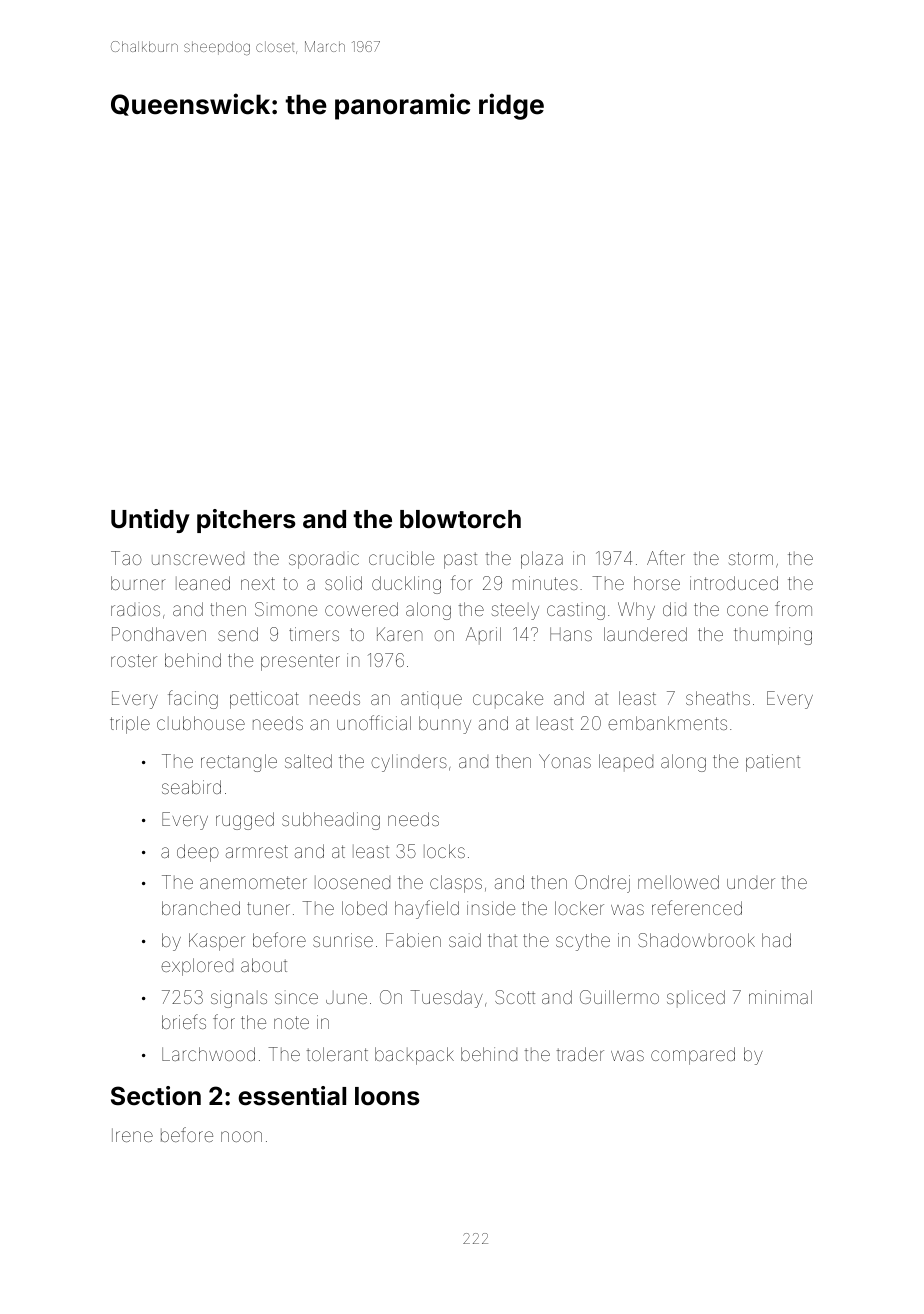 Image resolution: width=924 pixels, height=1314 pixels. I want to click on sheaths, so click(718, 698).
